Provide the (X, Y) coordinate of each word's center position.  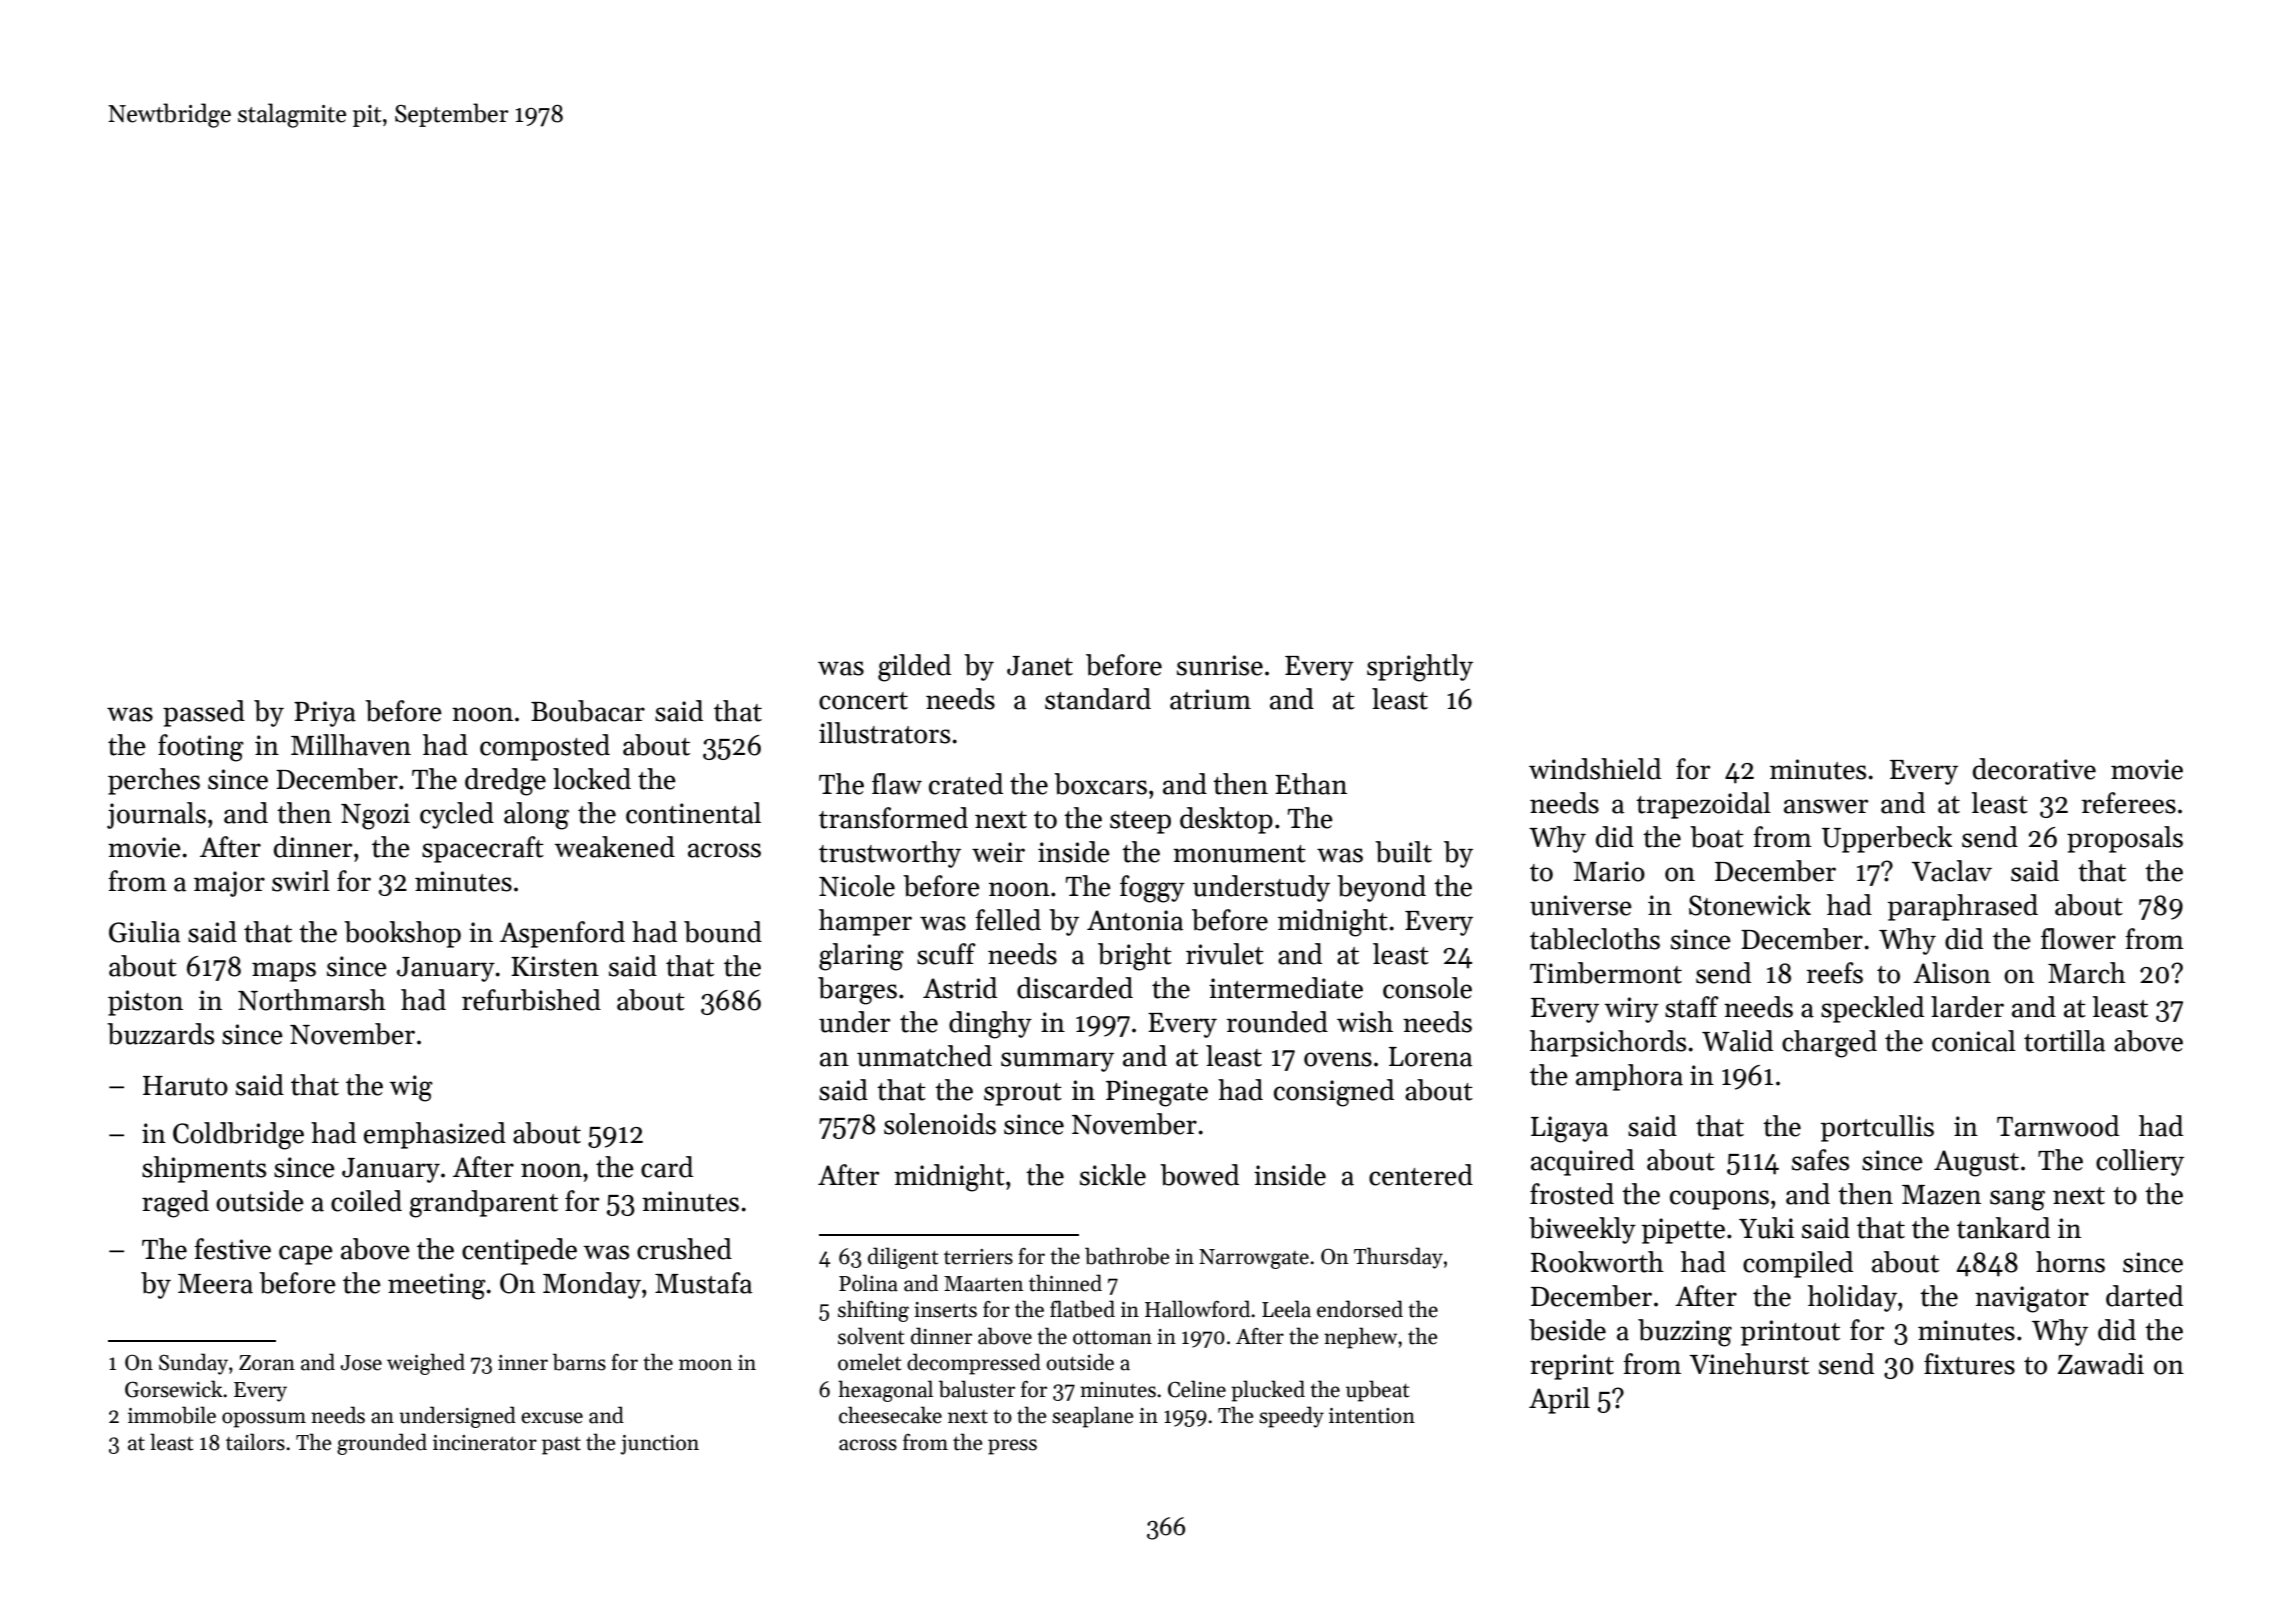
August (1976, 1163)
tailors (255, 1442)
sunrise (1220, 665)
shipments (204, 1169)
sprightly (1420, 668)
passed (204, 713)
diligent (903, 1258)
